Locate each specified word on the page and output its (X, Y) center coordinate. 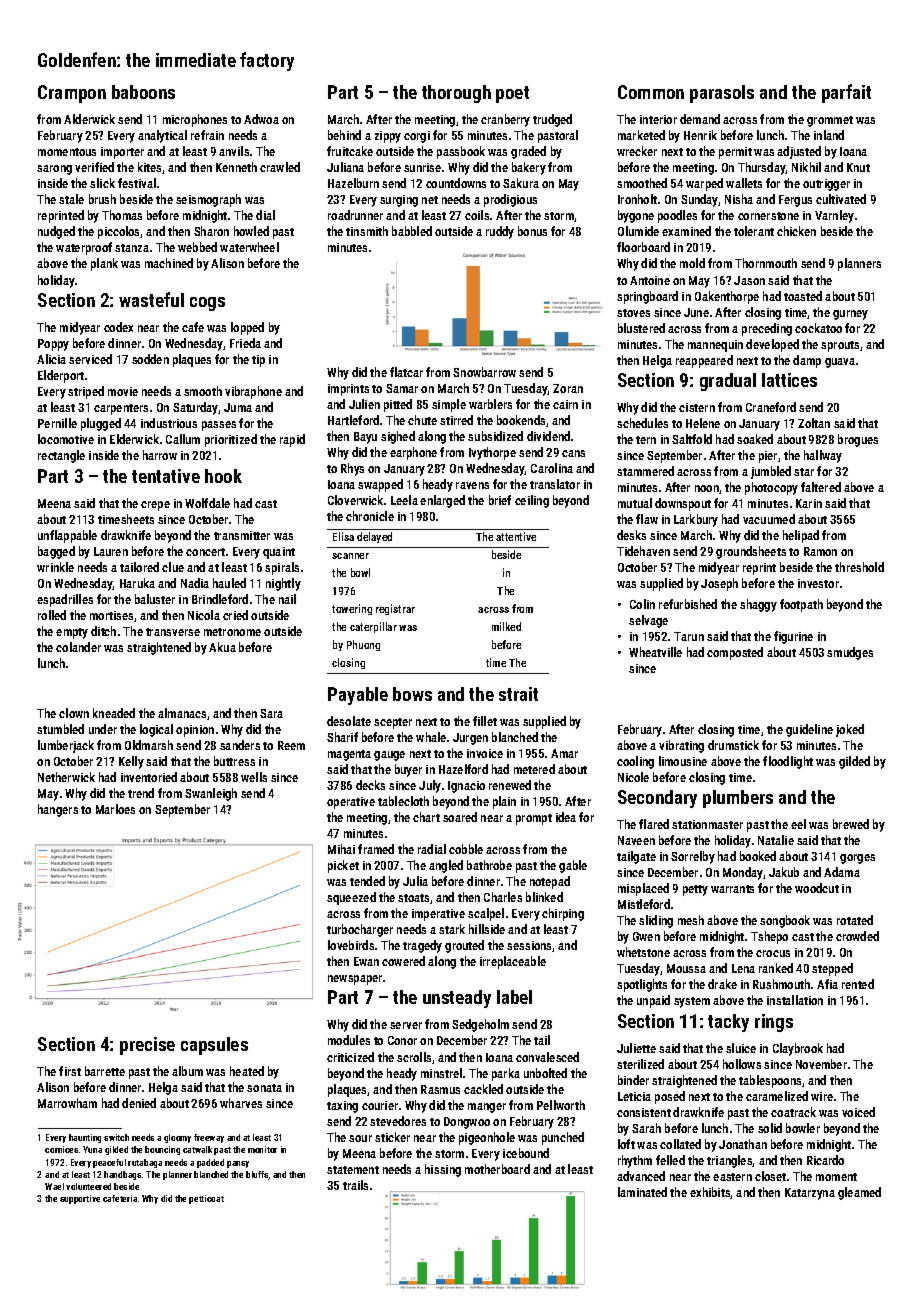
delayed (374, 537)
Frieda (245, 343)
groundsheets (751, 552)
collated (680, 1144)
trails (355, 1185)
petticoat (206, 1199)
